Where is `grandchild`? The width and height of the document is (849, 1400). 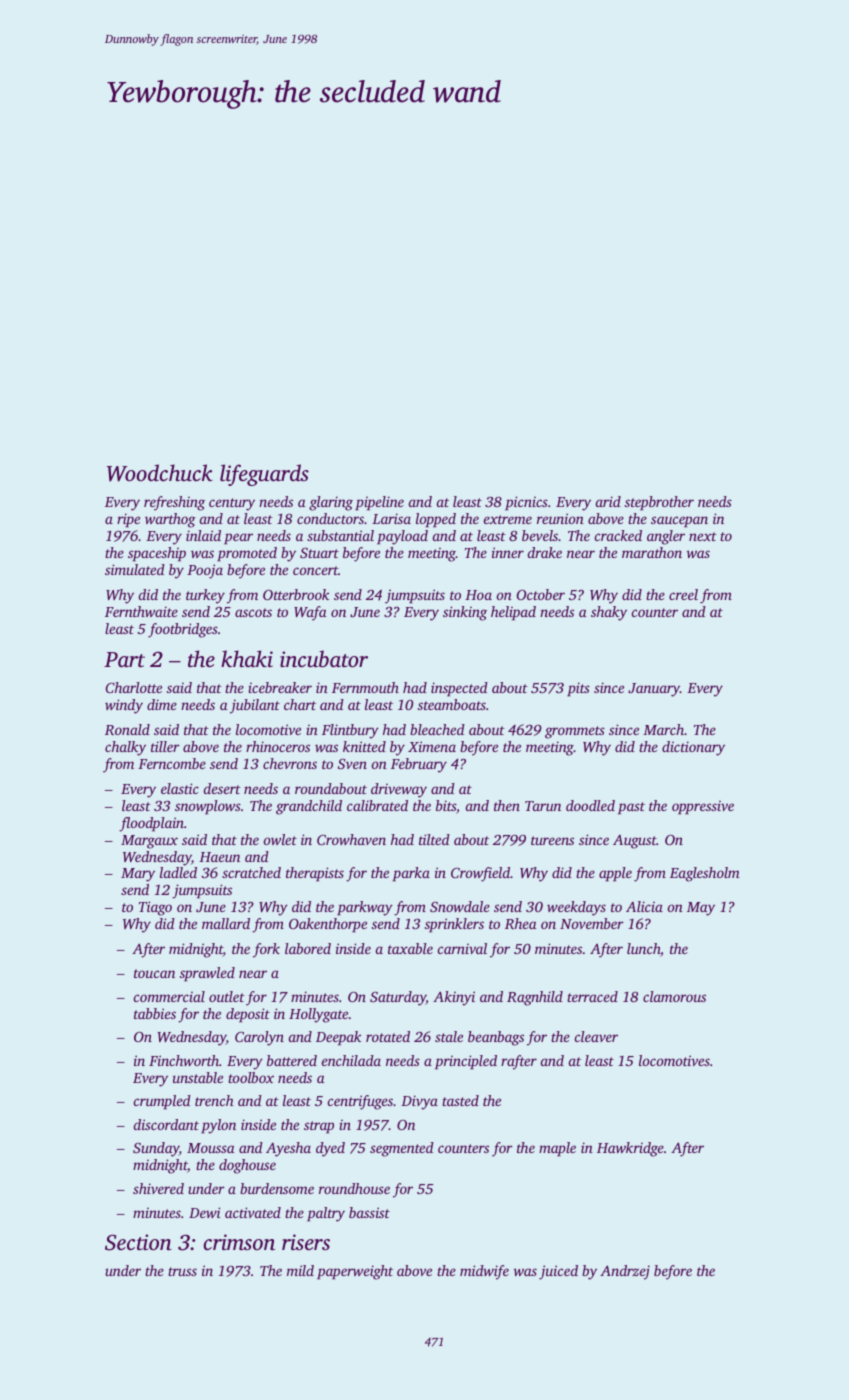 grandchild is located at coordinates (309, 807).
